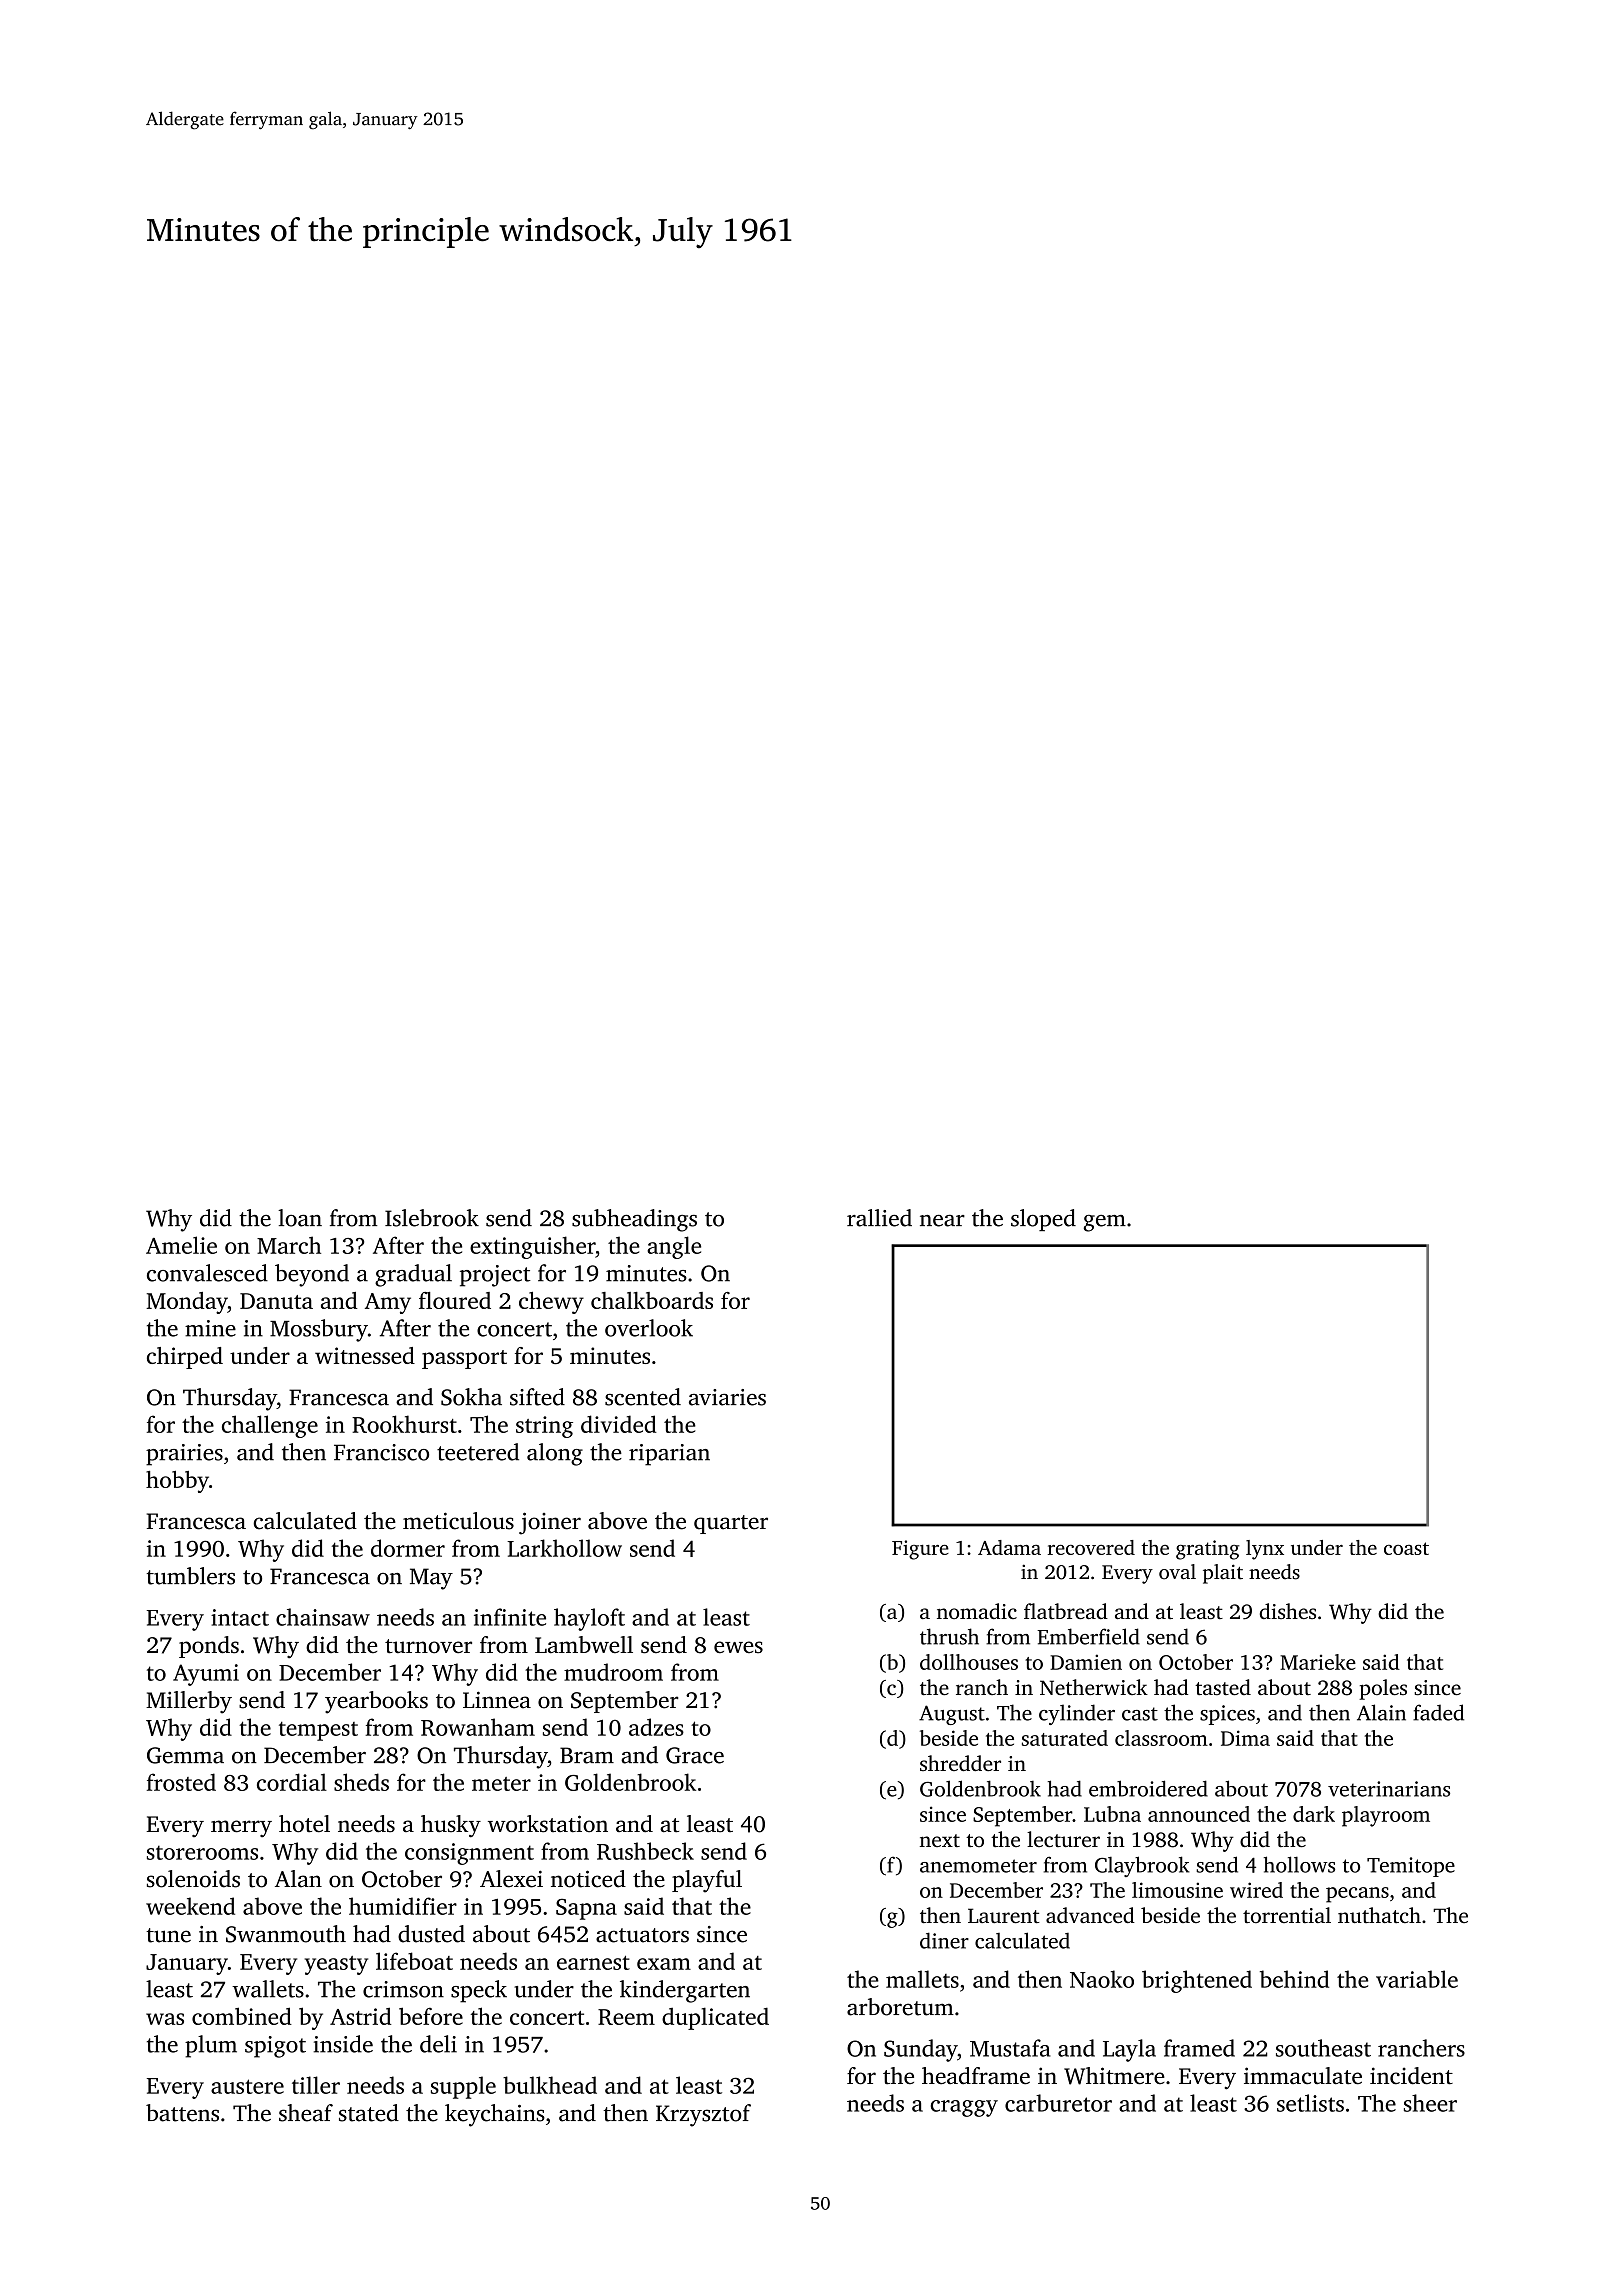  Describe the element at coordinates (1406, 1548) in the screenshot. I see `coast` at that location.
